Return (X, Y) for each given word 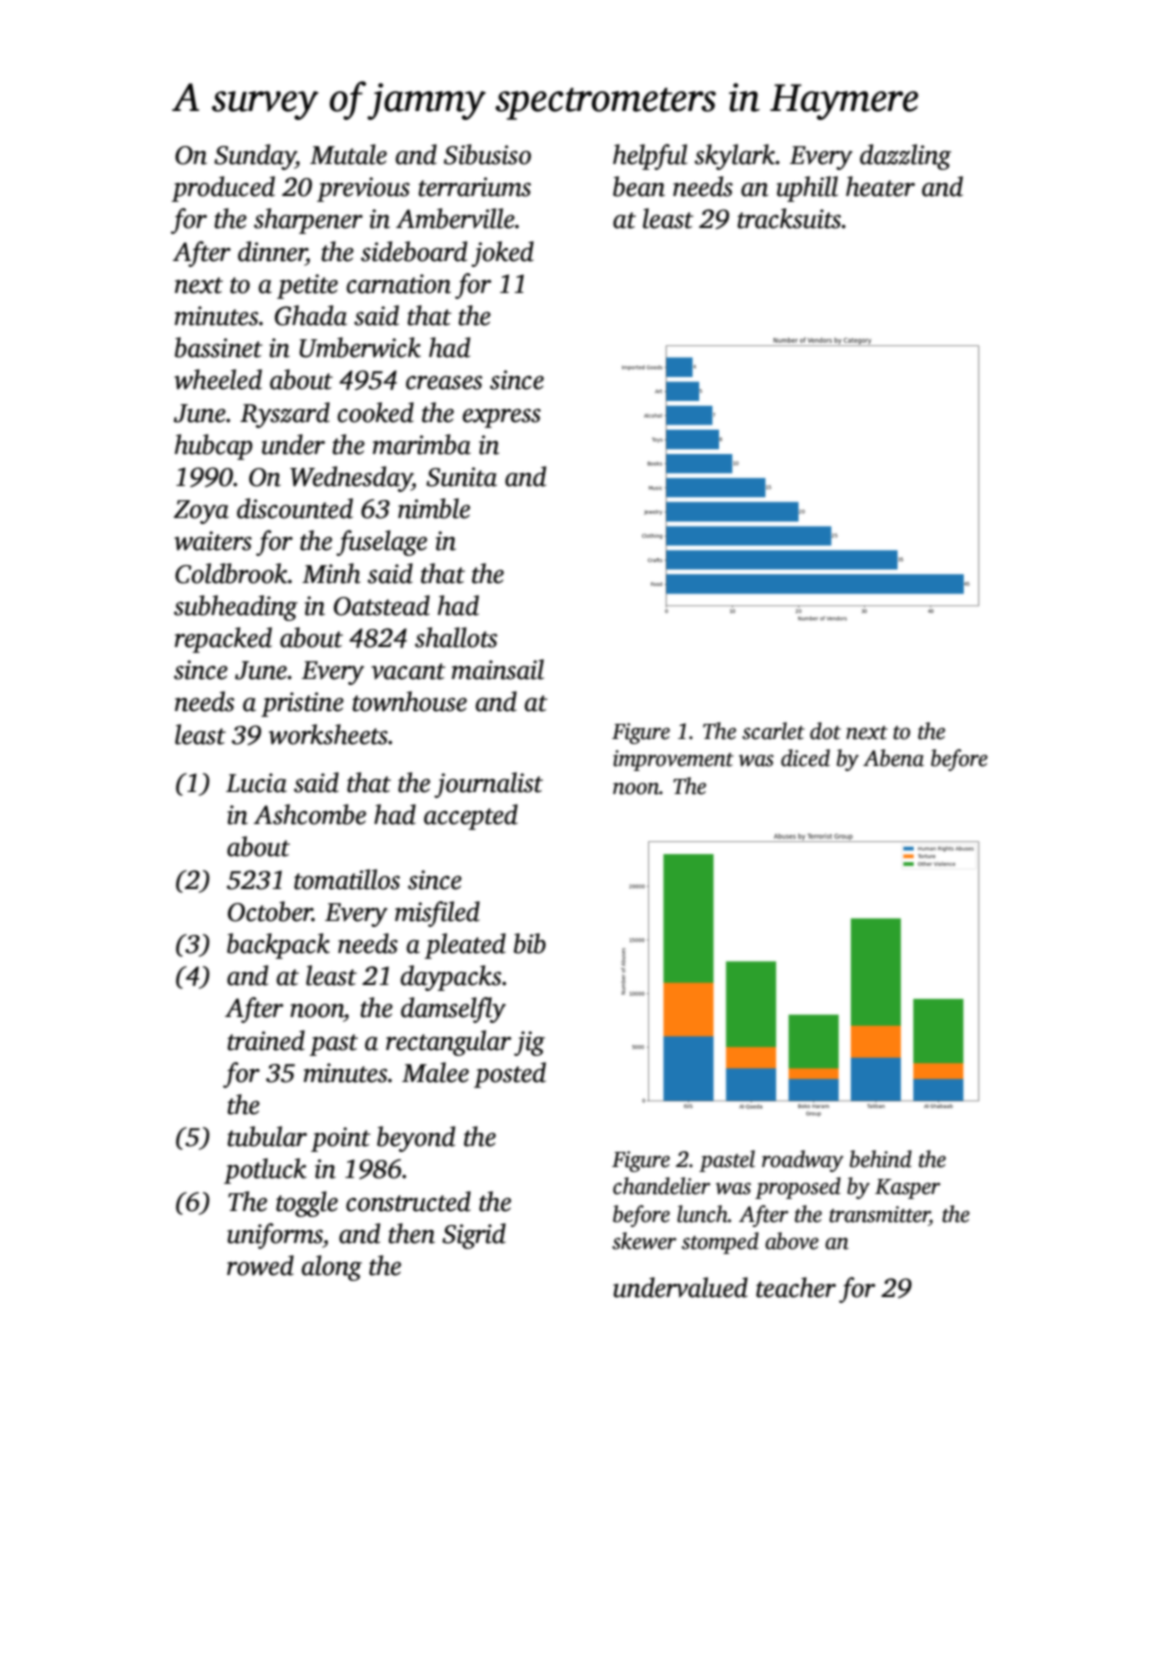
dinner (272, 251)
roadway (803, 1161)
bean (639, 186)
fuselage (381, 543)
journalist (488, 785)
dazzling (905, 157)
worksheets (328, 734)
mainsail (498, 669)
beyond (416, 1139)
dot (825, 731)
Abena (893, 758)
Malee (435, 1072)
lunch (702, 1214)
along (332, 1268)
